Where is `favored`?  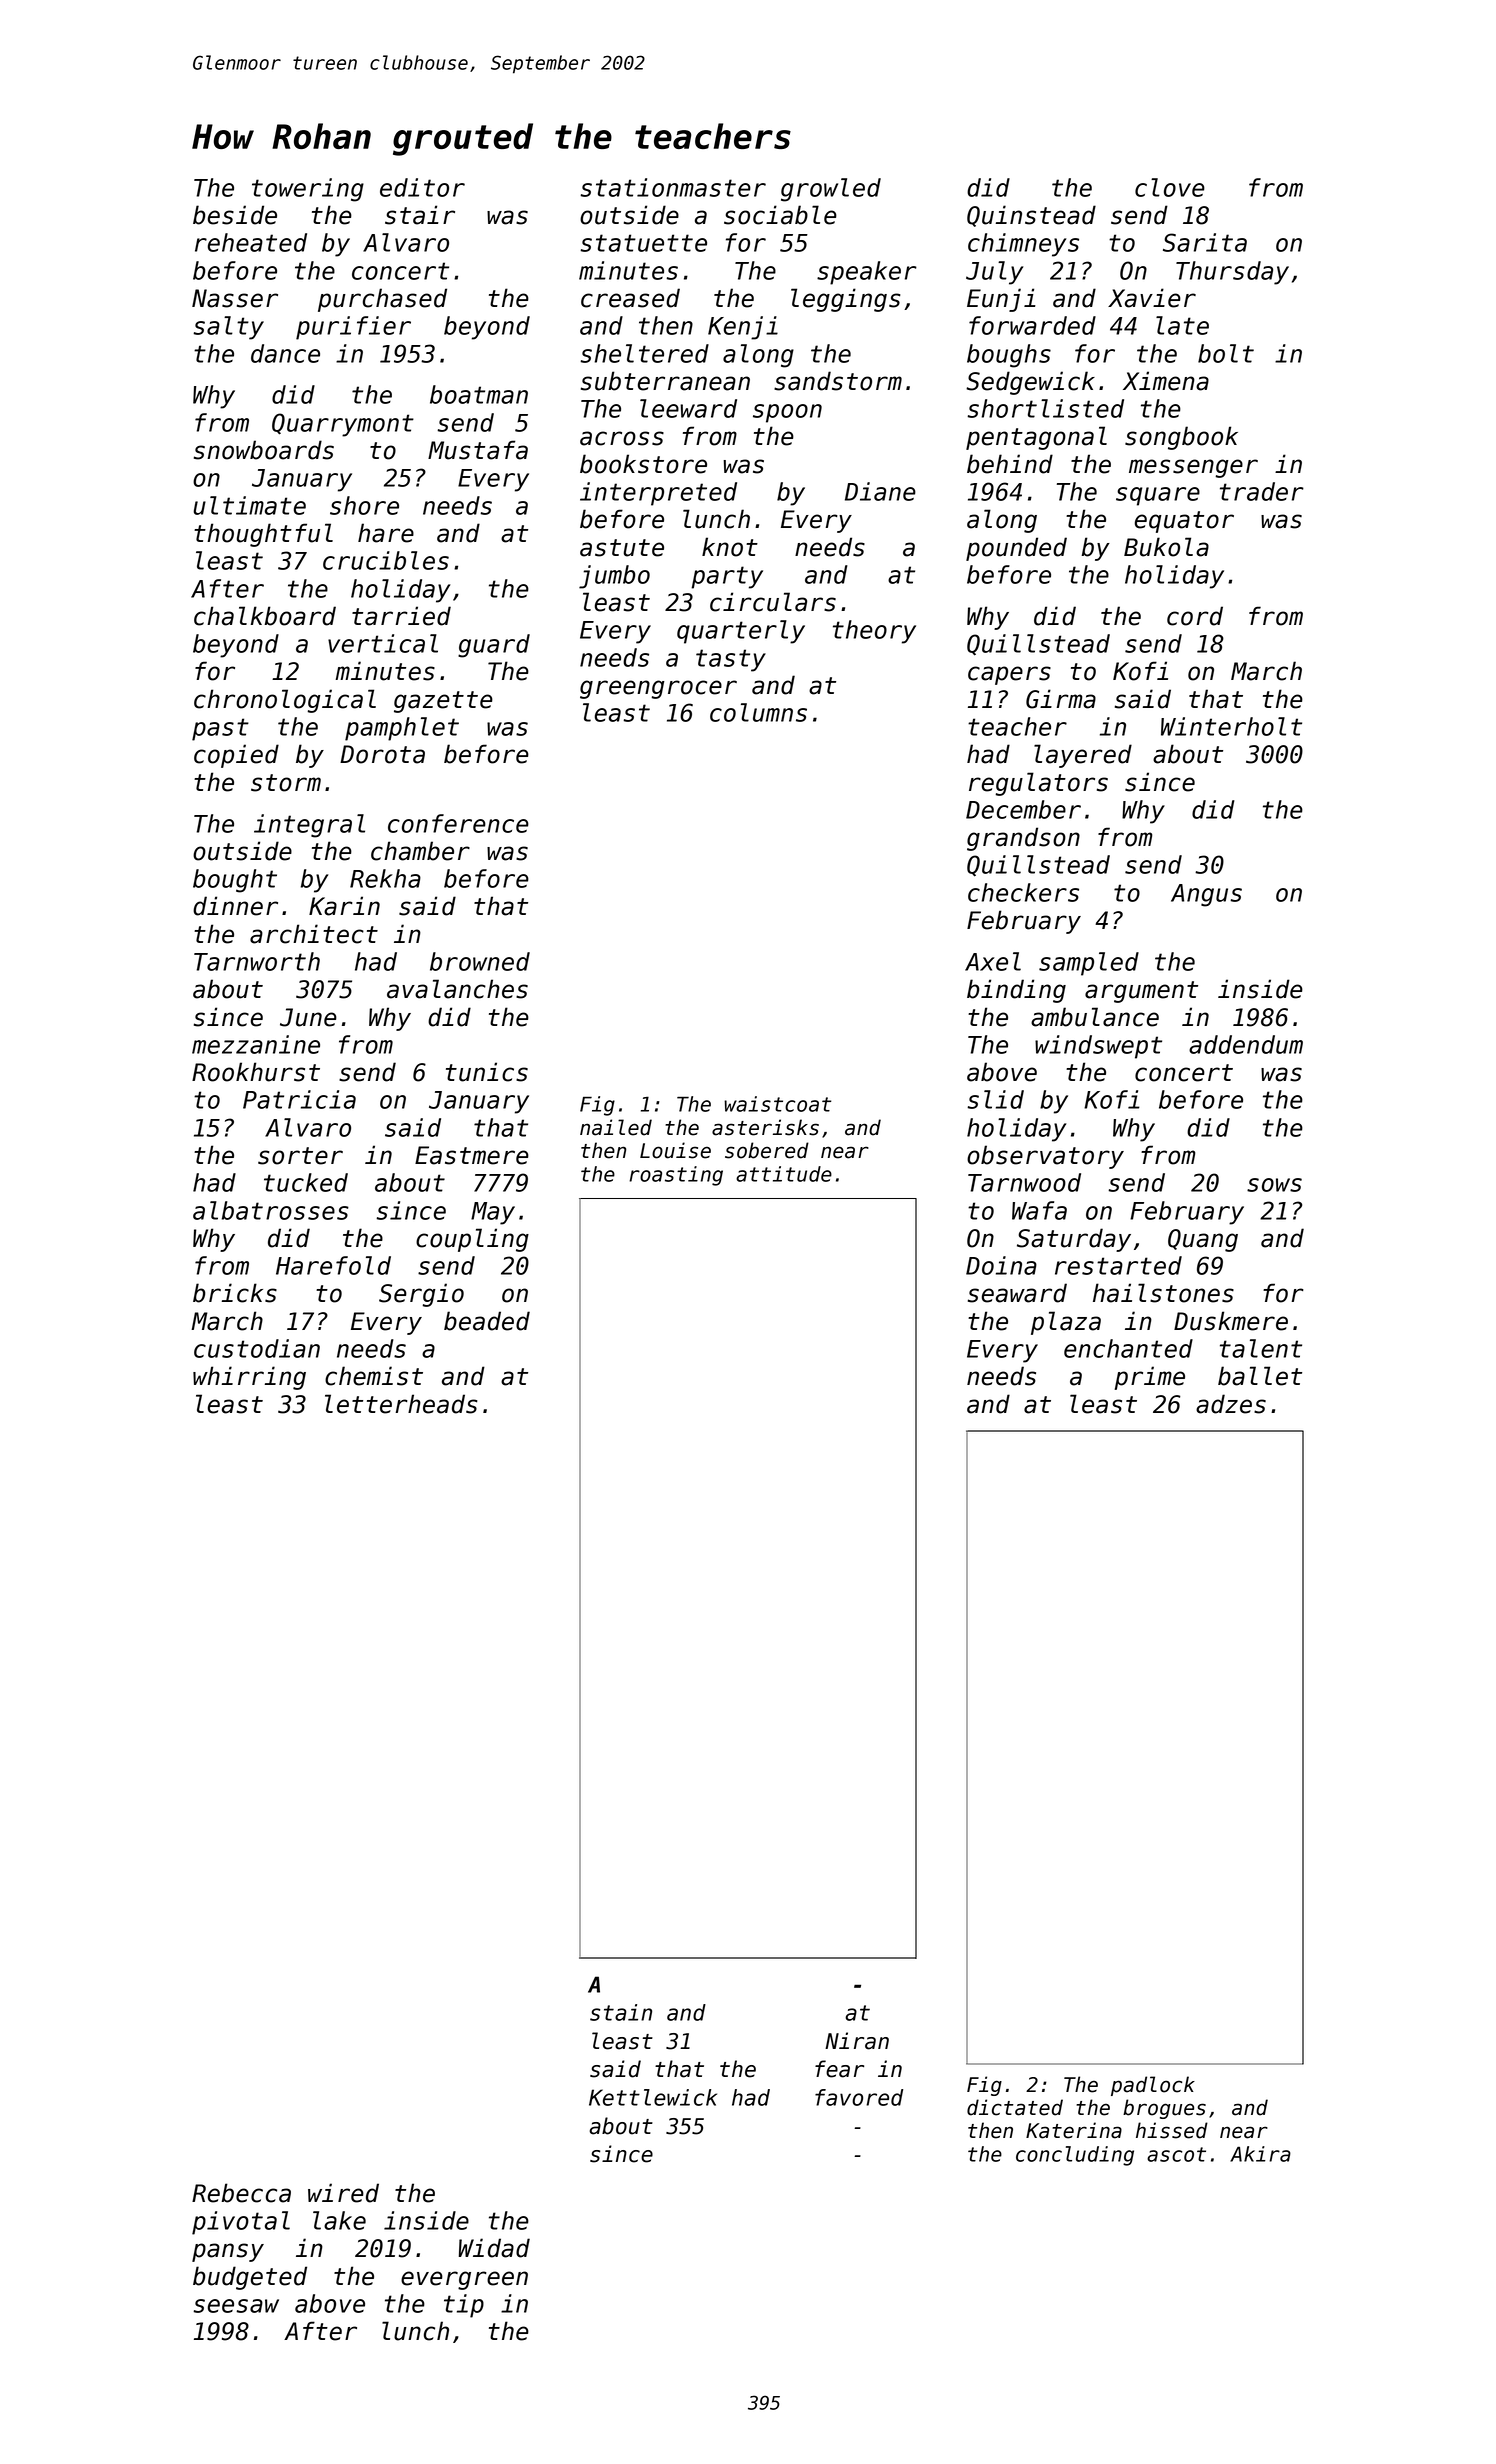 favored is located at coordinates (859, 2097).
